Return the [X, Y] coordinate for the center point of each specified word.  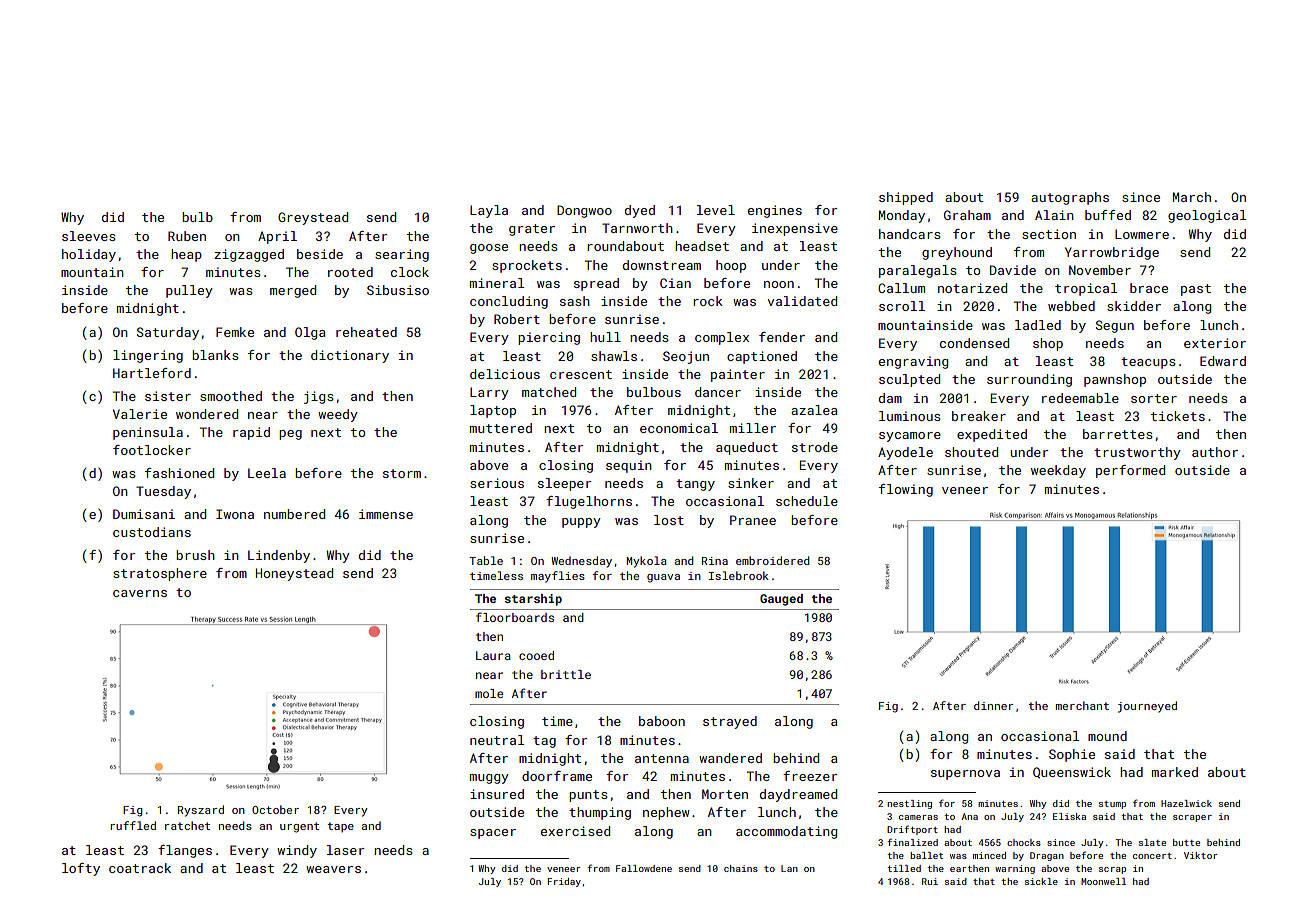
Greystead [313, 218]
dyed [640, 211]
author [1215, 452]
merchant [1082, 705]
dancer [718, 392]
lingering [148, 356]
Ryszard [201, 811]
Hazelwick [1186, 803]
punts [588, 796]
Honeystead [294, 574]
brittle [566, 674]
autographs [1070, 198]
